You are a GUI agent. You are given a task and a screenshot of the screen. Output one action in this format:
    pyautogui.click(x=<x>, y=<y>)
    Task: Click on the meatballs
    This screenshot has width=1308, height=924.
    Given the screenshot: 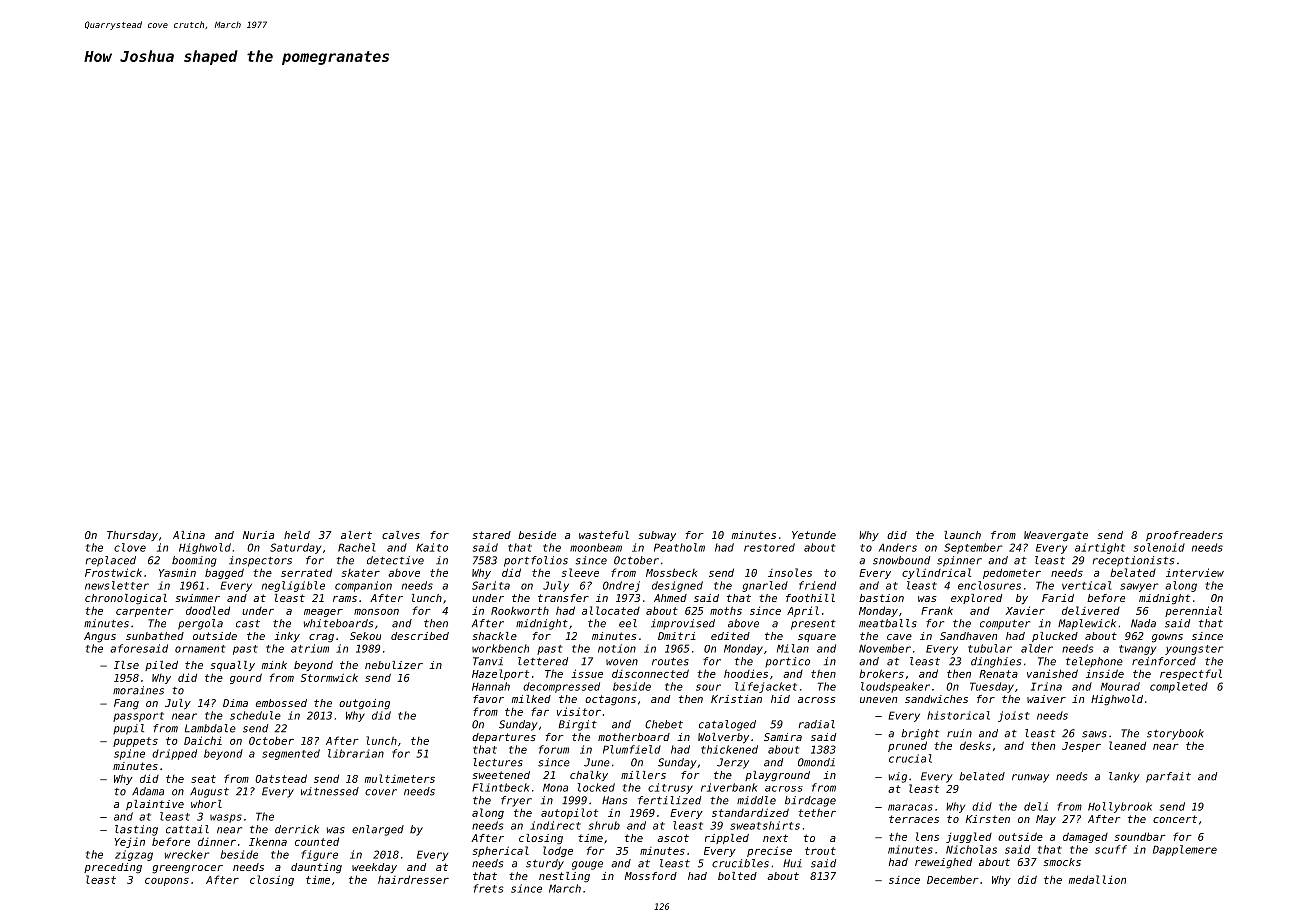 What is the action you would take?
    pyautogui.click(x=888, y=623)
